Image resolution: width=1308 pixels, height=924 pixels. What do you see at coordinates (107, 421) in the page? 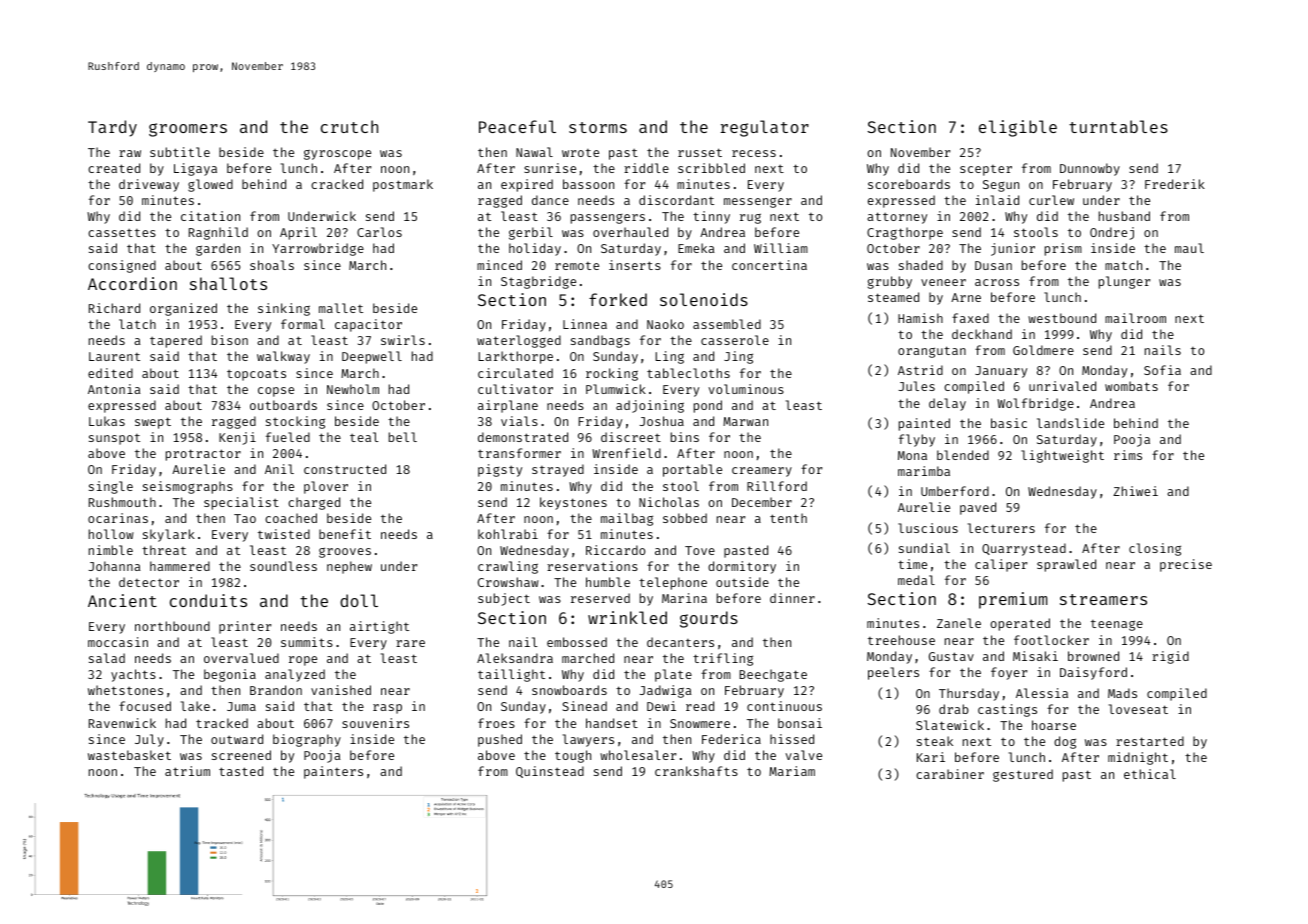
I see `Lukas` at bounding box center [107, 421].
